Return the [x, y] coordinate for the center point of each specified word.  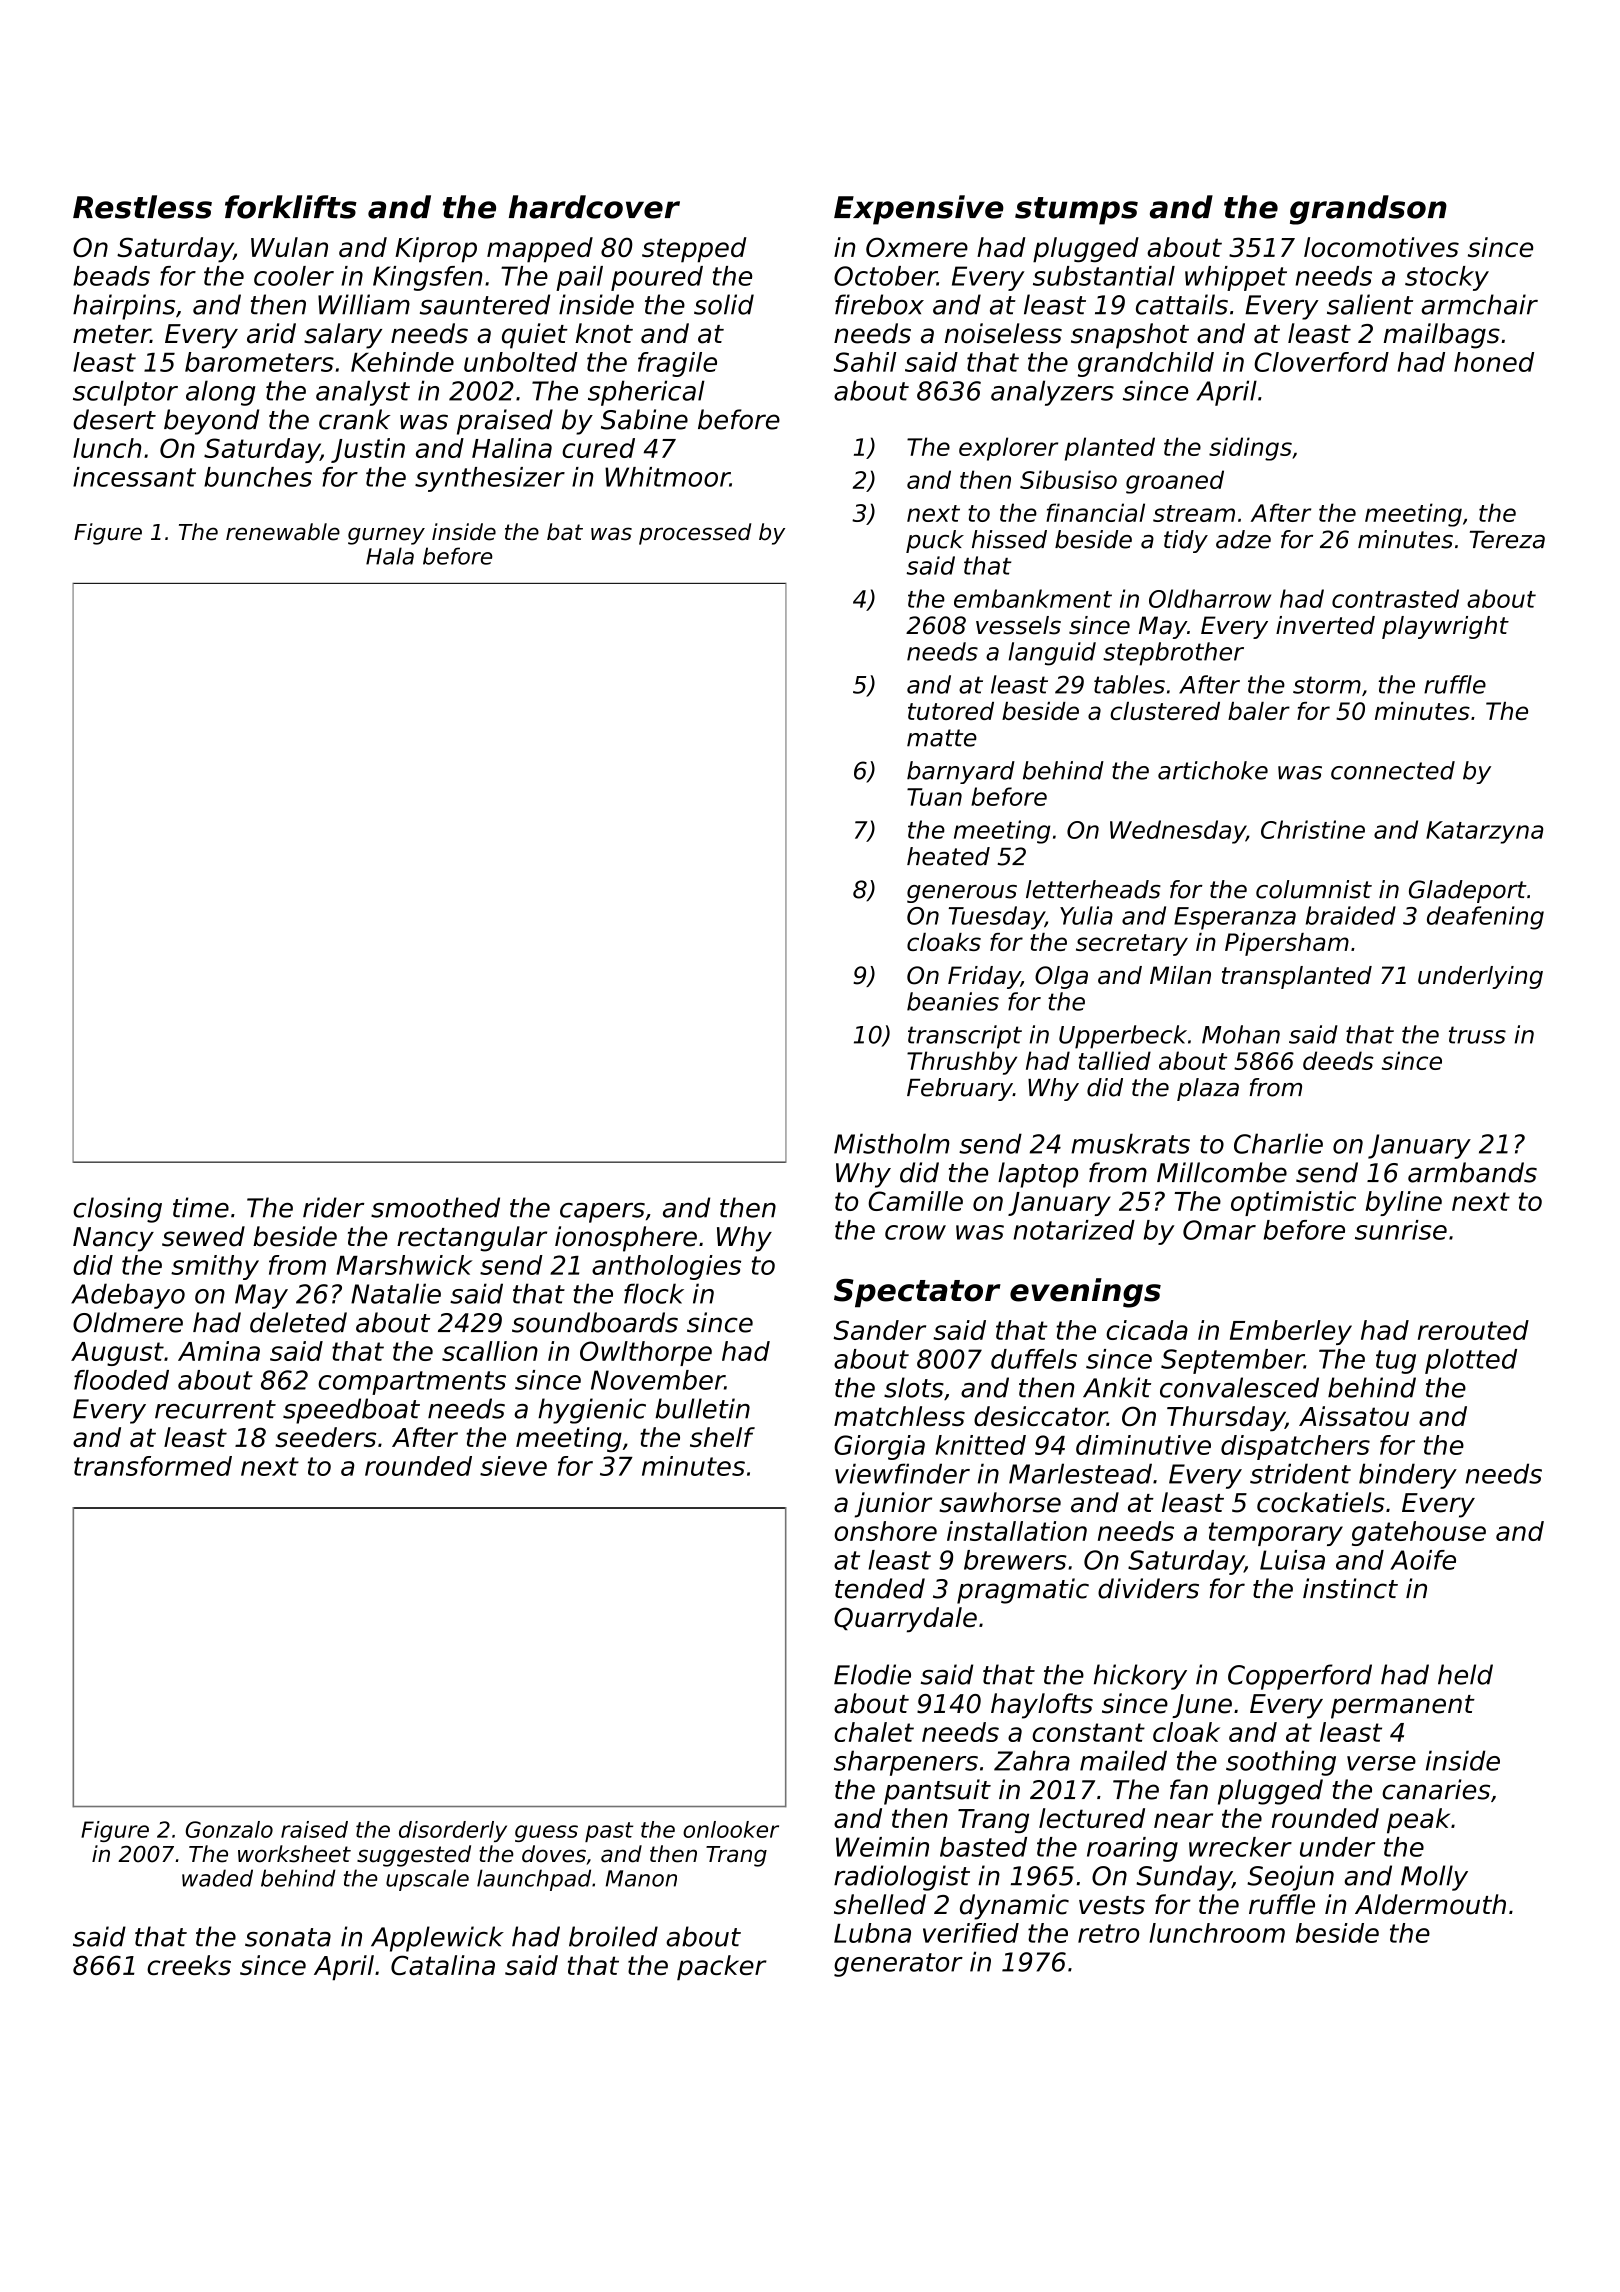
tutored [951, 711]
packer [722, 1968]
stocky [1447, 278]
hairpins [124, 307]
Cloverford [1321, 362]
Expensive [919, 210]
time [201, 1207]
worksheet [294, 1854]
